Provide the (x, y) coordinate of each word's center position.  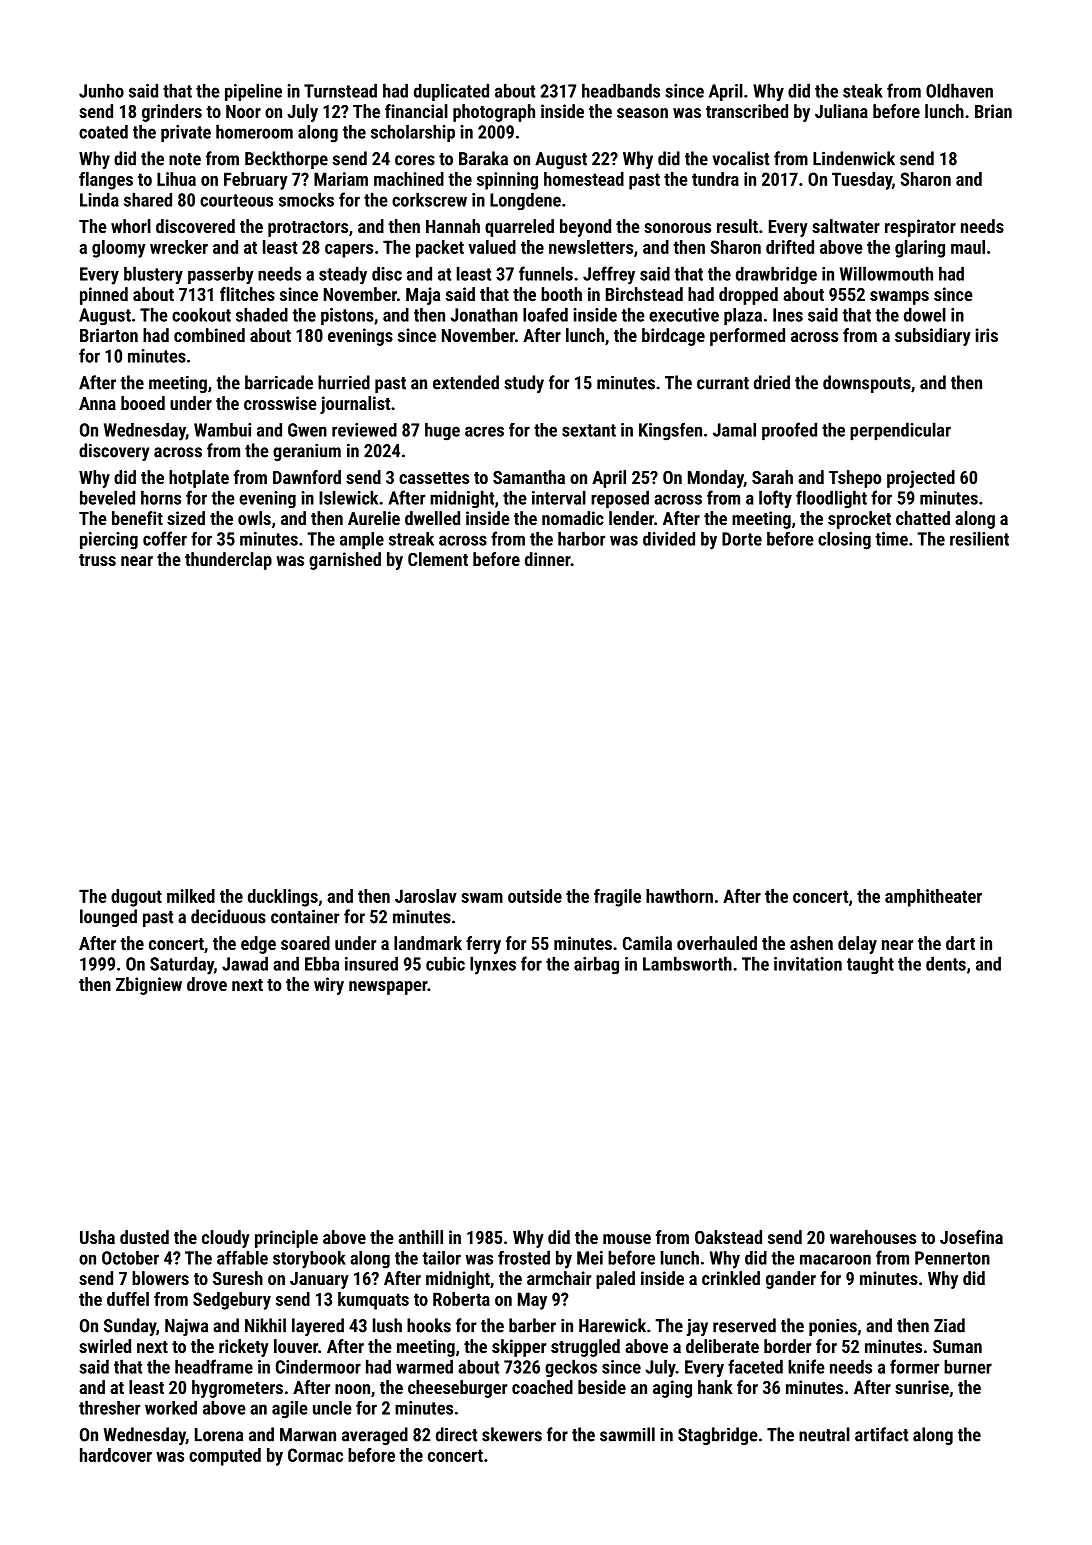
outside (535, 896)
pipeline (253, 92)
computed (225, 1457)
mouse (627, 1239)
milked (191, 896)
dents (946, 963)
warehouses (873, 1237)
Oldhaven (959, 90)
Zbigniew (149, 986)
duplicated (451, 92)
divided (669, 539)
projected (921, 479)
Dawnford (307, 477)
